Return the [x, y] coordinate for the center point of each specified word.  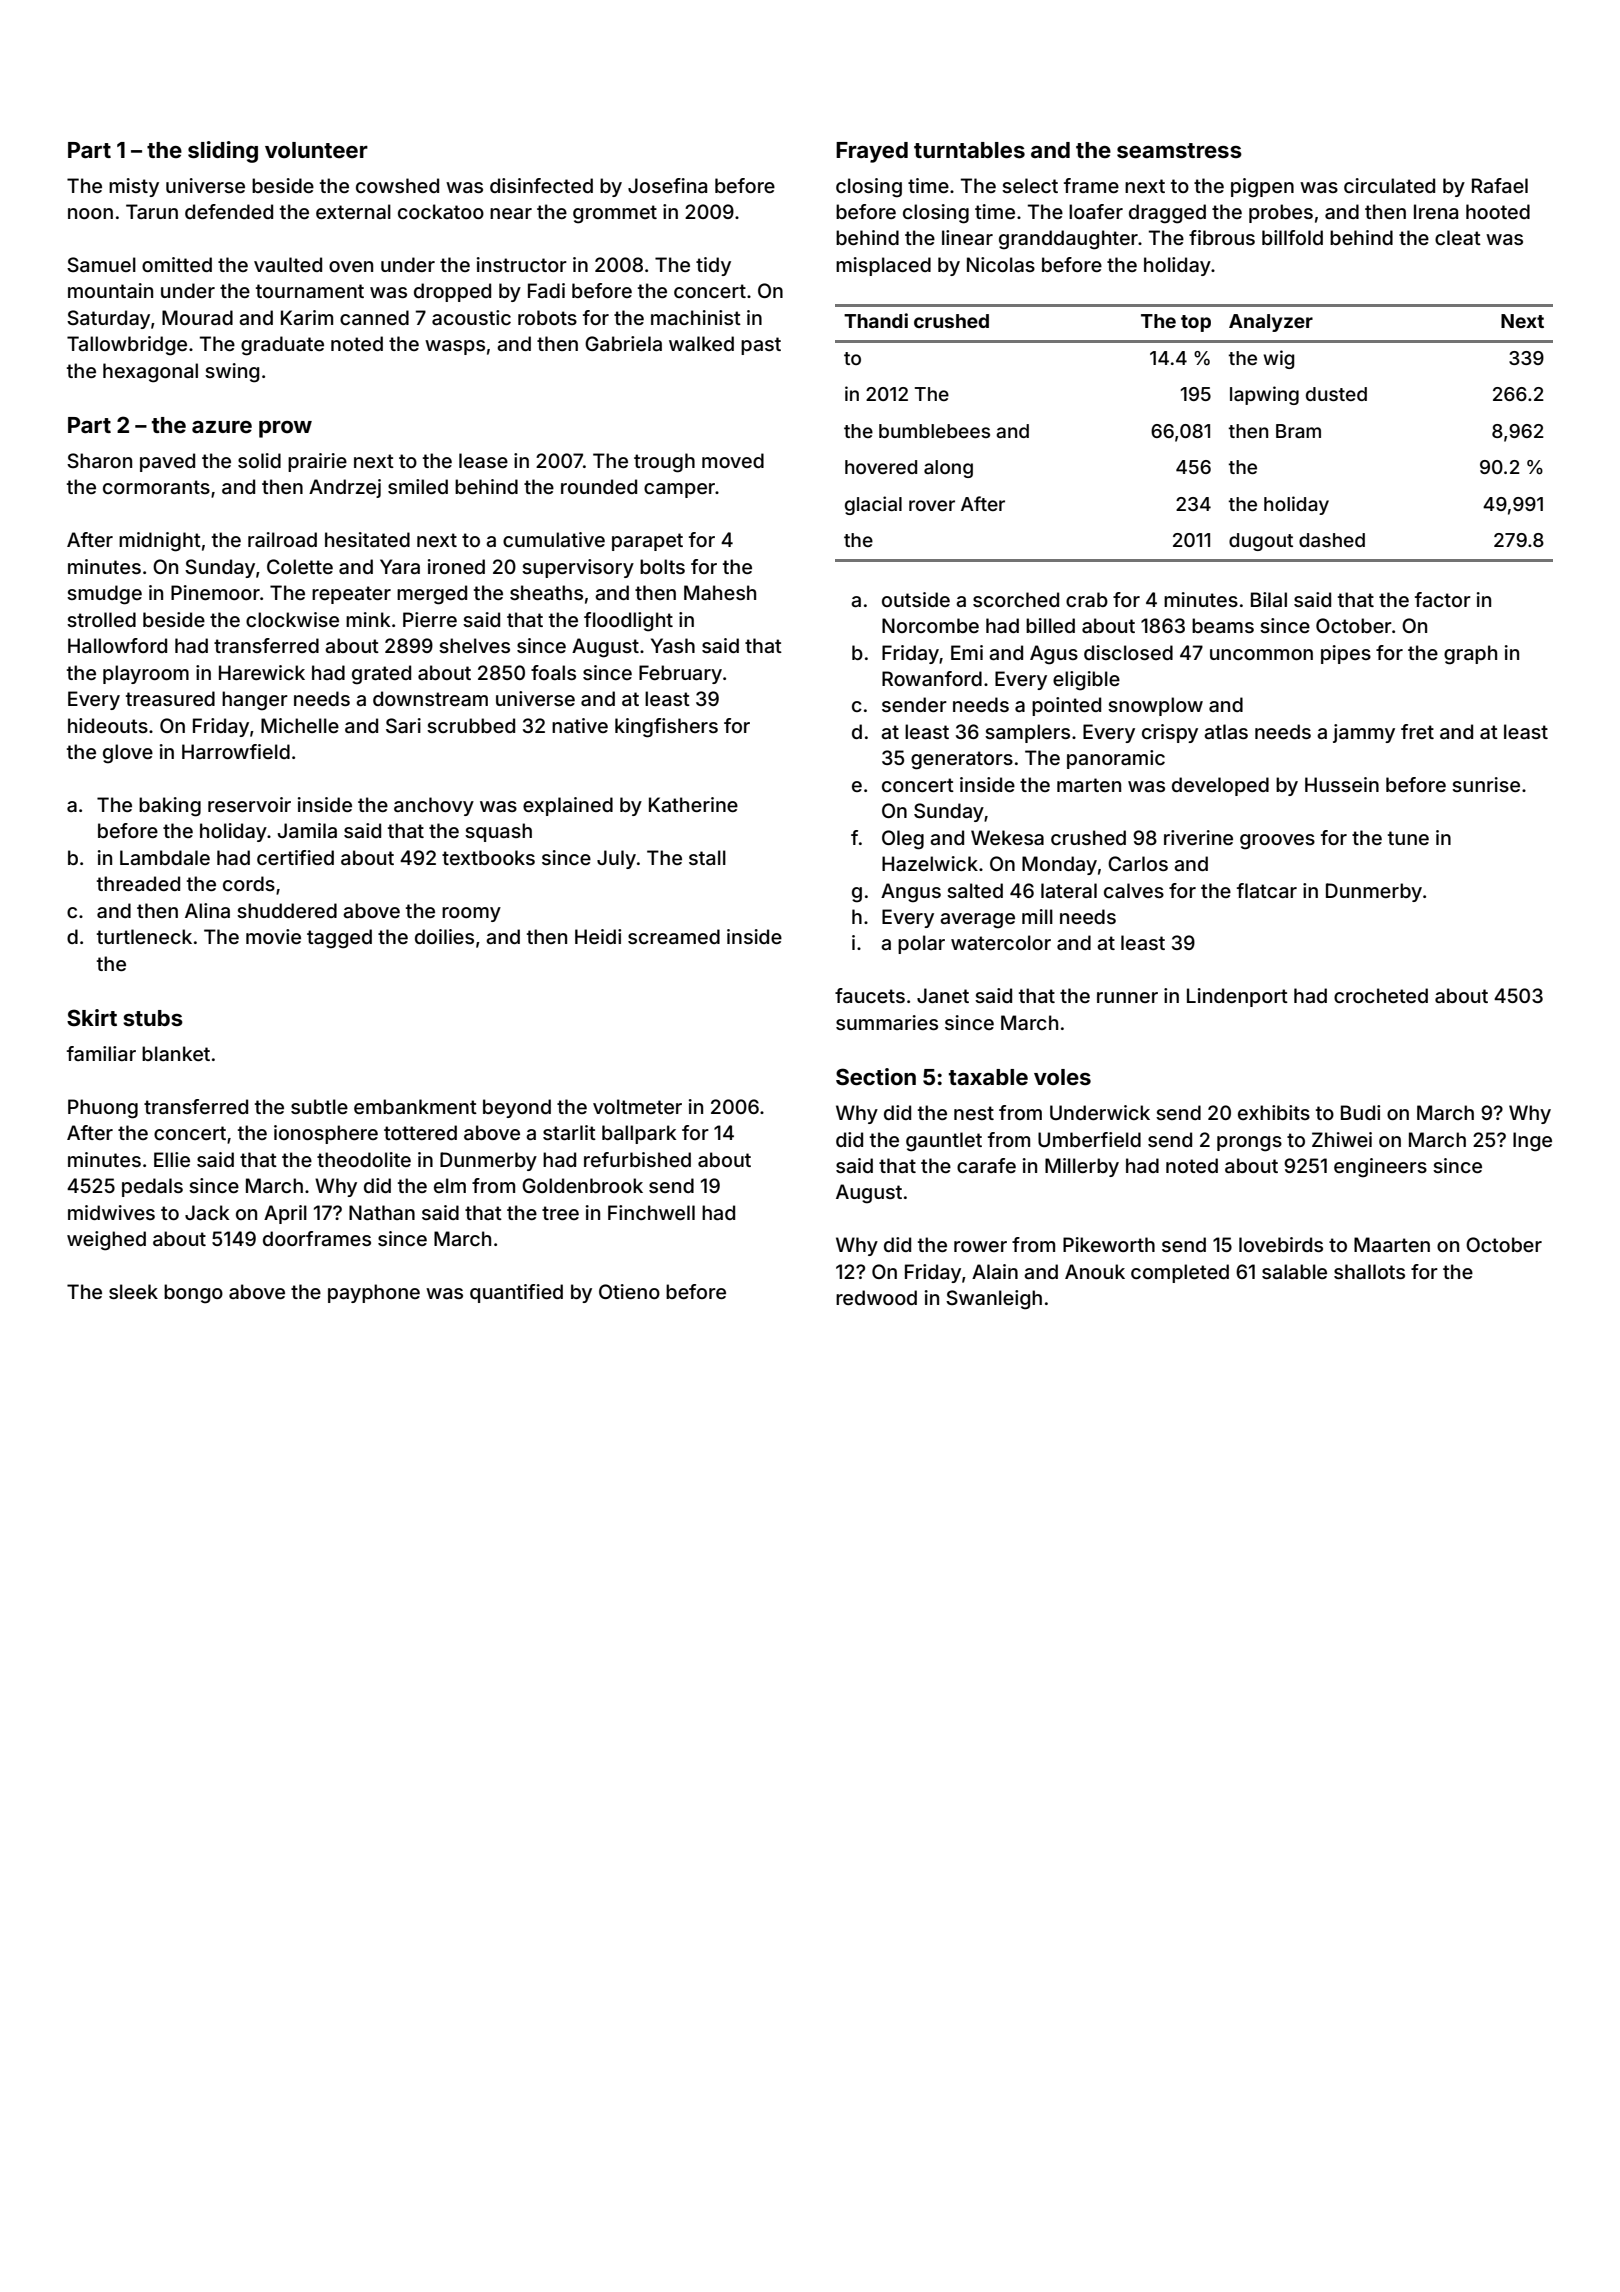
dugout [1261, 542]
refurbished [637, 1159]
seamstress [1179, 150]
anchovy [434, 806]
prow [285, 429]
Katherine [693, 804]
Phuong [103, 1109]
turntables [969, 150]
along [948, 469]
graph [1470, 655]
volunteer [316, 150]
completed [1180, 1273]
